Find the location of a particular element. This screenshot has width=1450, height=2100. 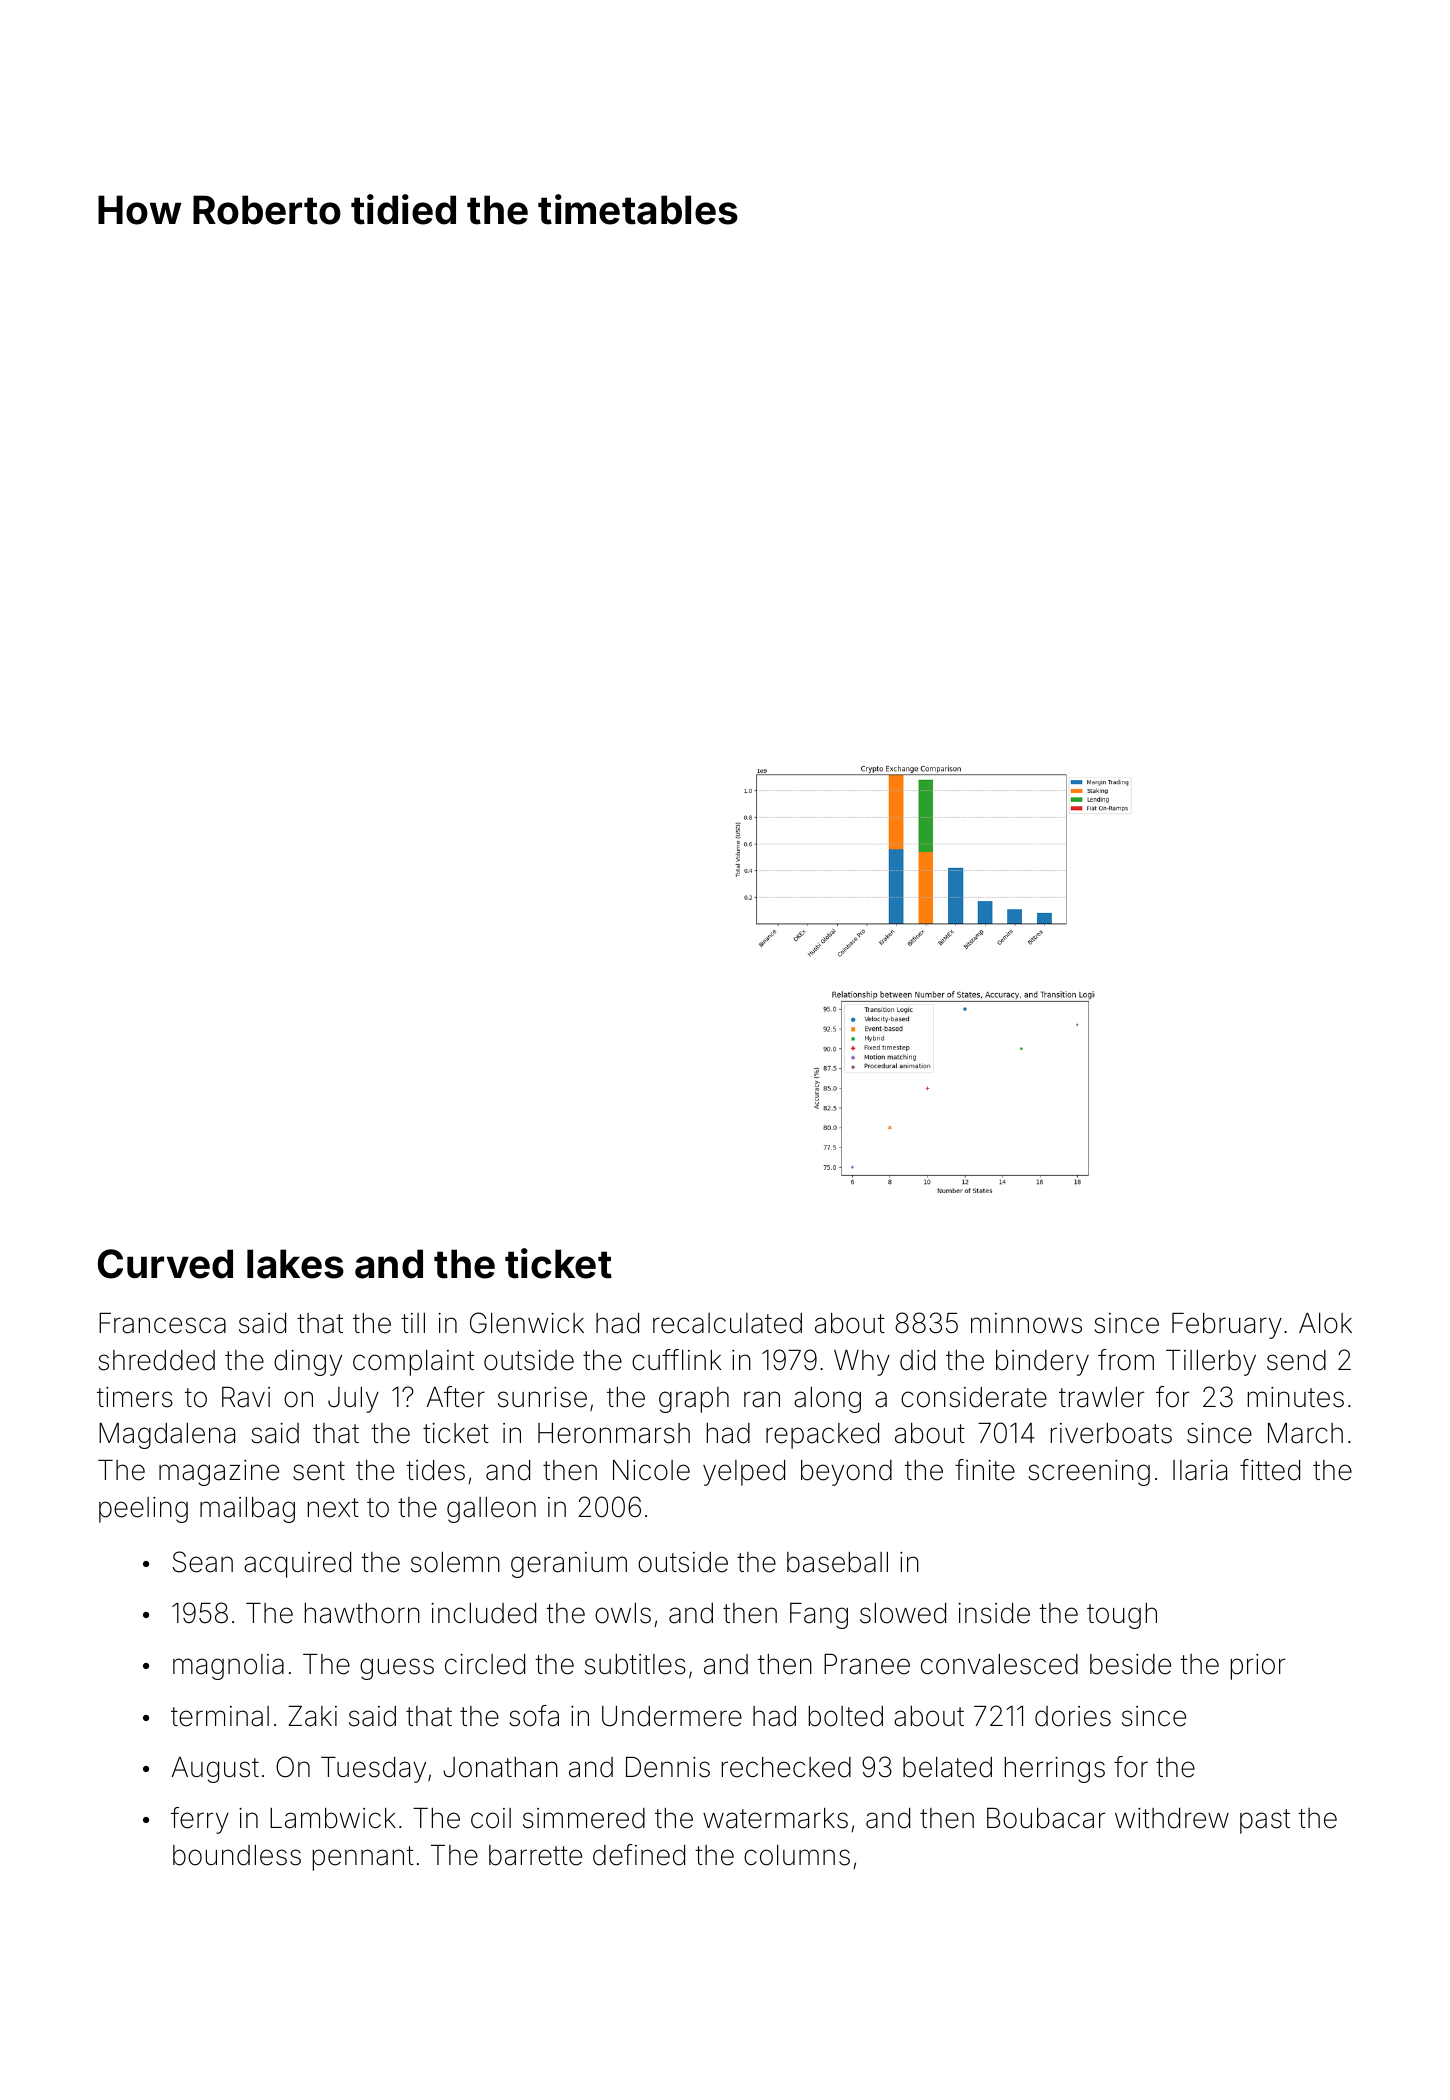

terminal is located at coordinates (220, 1716).
